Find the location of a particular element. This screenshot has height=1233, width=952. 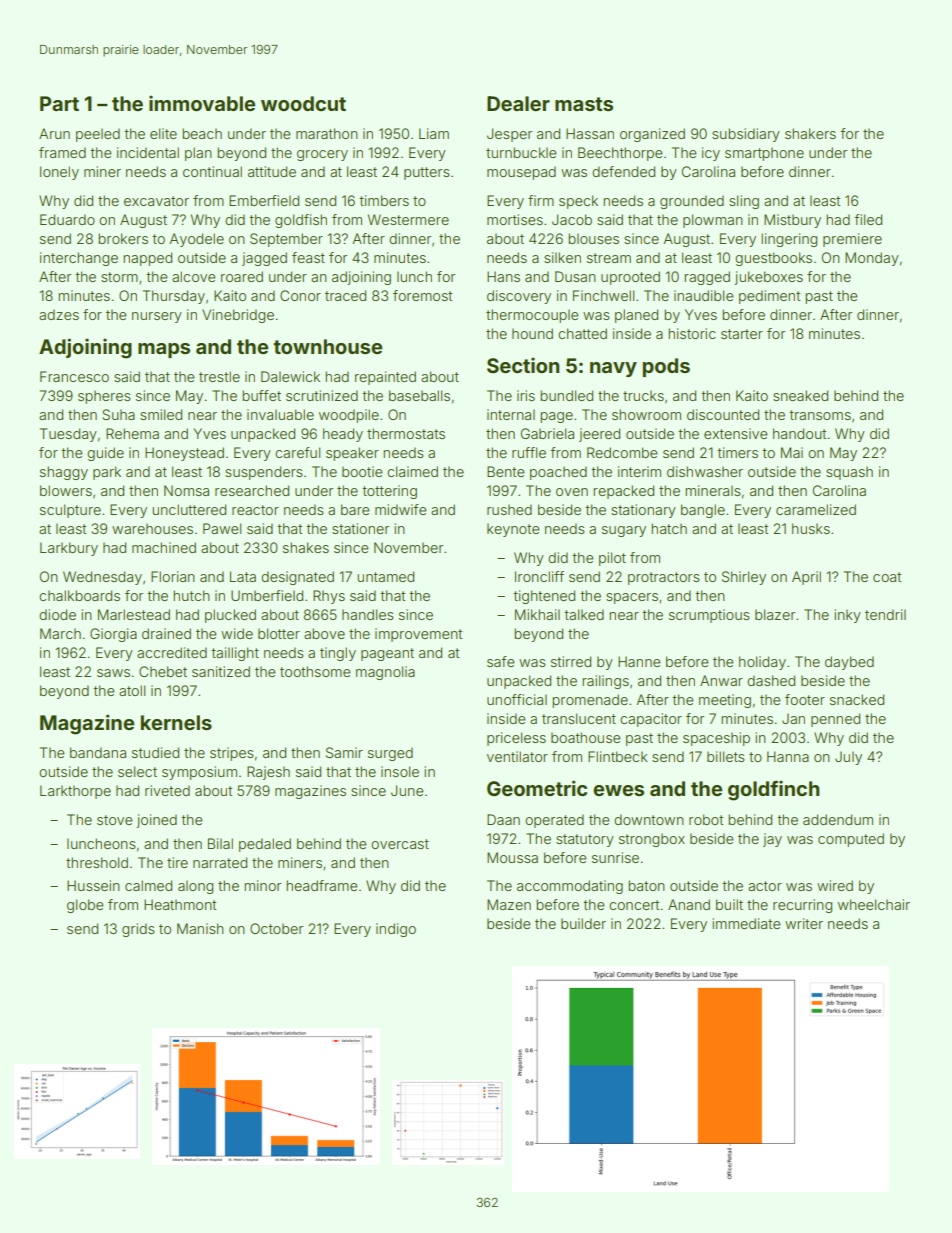

hutch is located at coordinates (191, 595).
